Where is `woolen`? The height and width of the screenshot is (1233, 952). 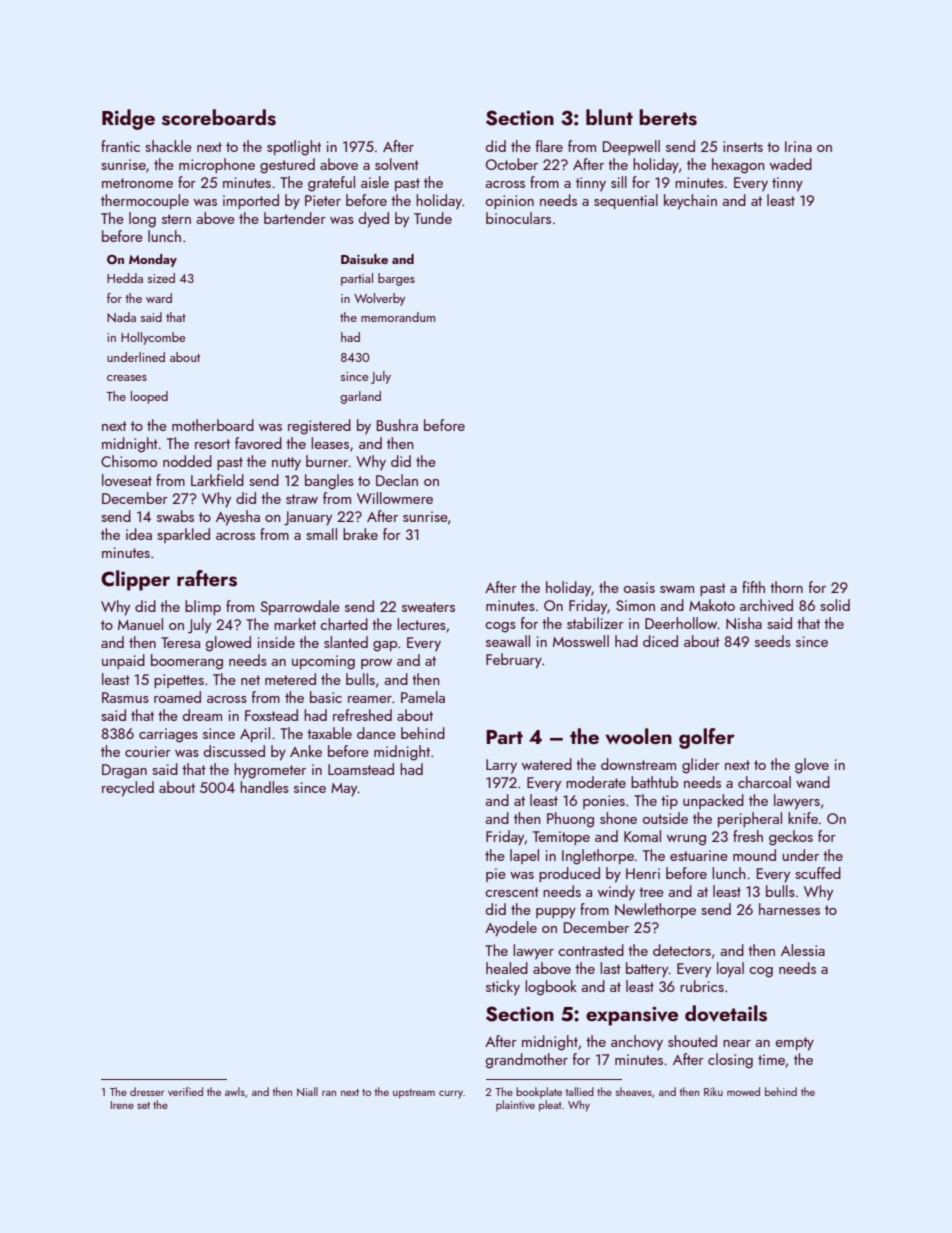
woolen is located at coordinates (639, 736).
